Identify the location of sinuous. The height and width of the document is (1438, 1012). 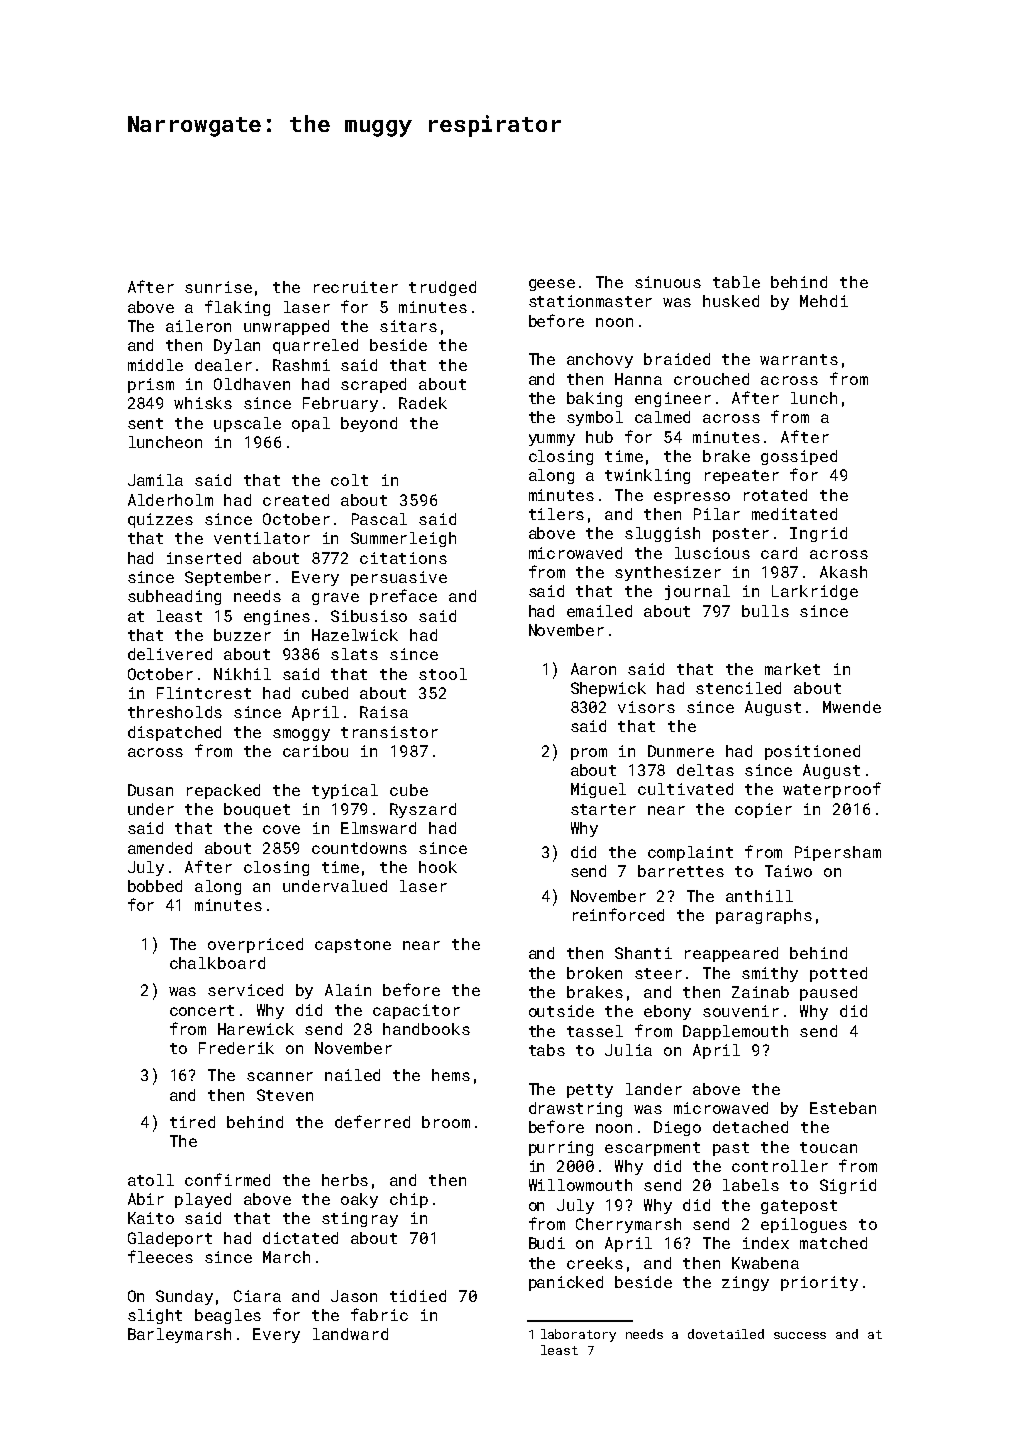
(668, 282).
